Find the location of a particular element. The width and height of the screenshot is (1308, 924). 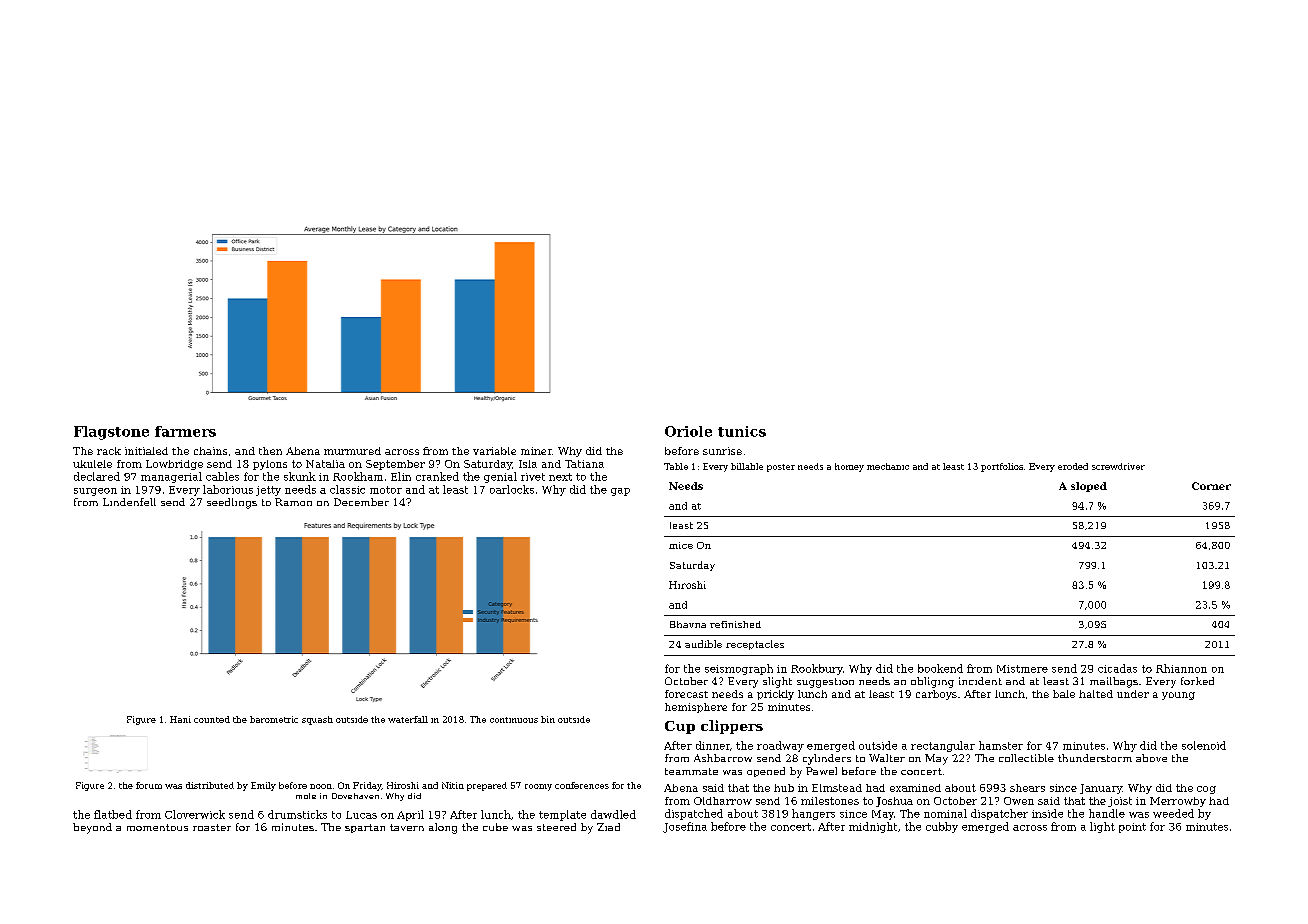

mice is located at coordinates (681, 545).
